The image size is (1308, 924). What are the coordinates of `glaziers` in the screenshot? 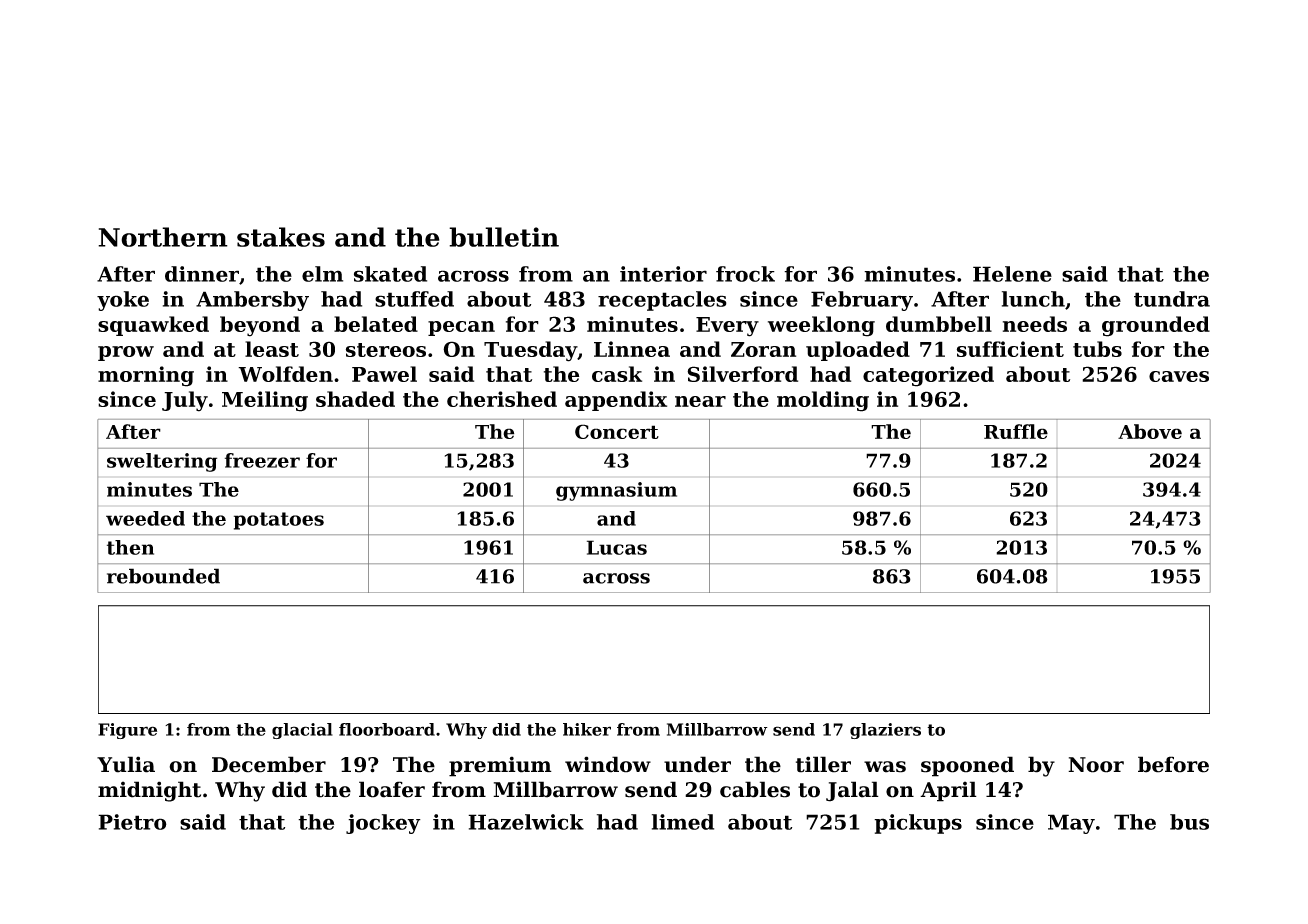 It's located at (885, 731).
